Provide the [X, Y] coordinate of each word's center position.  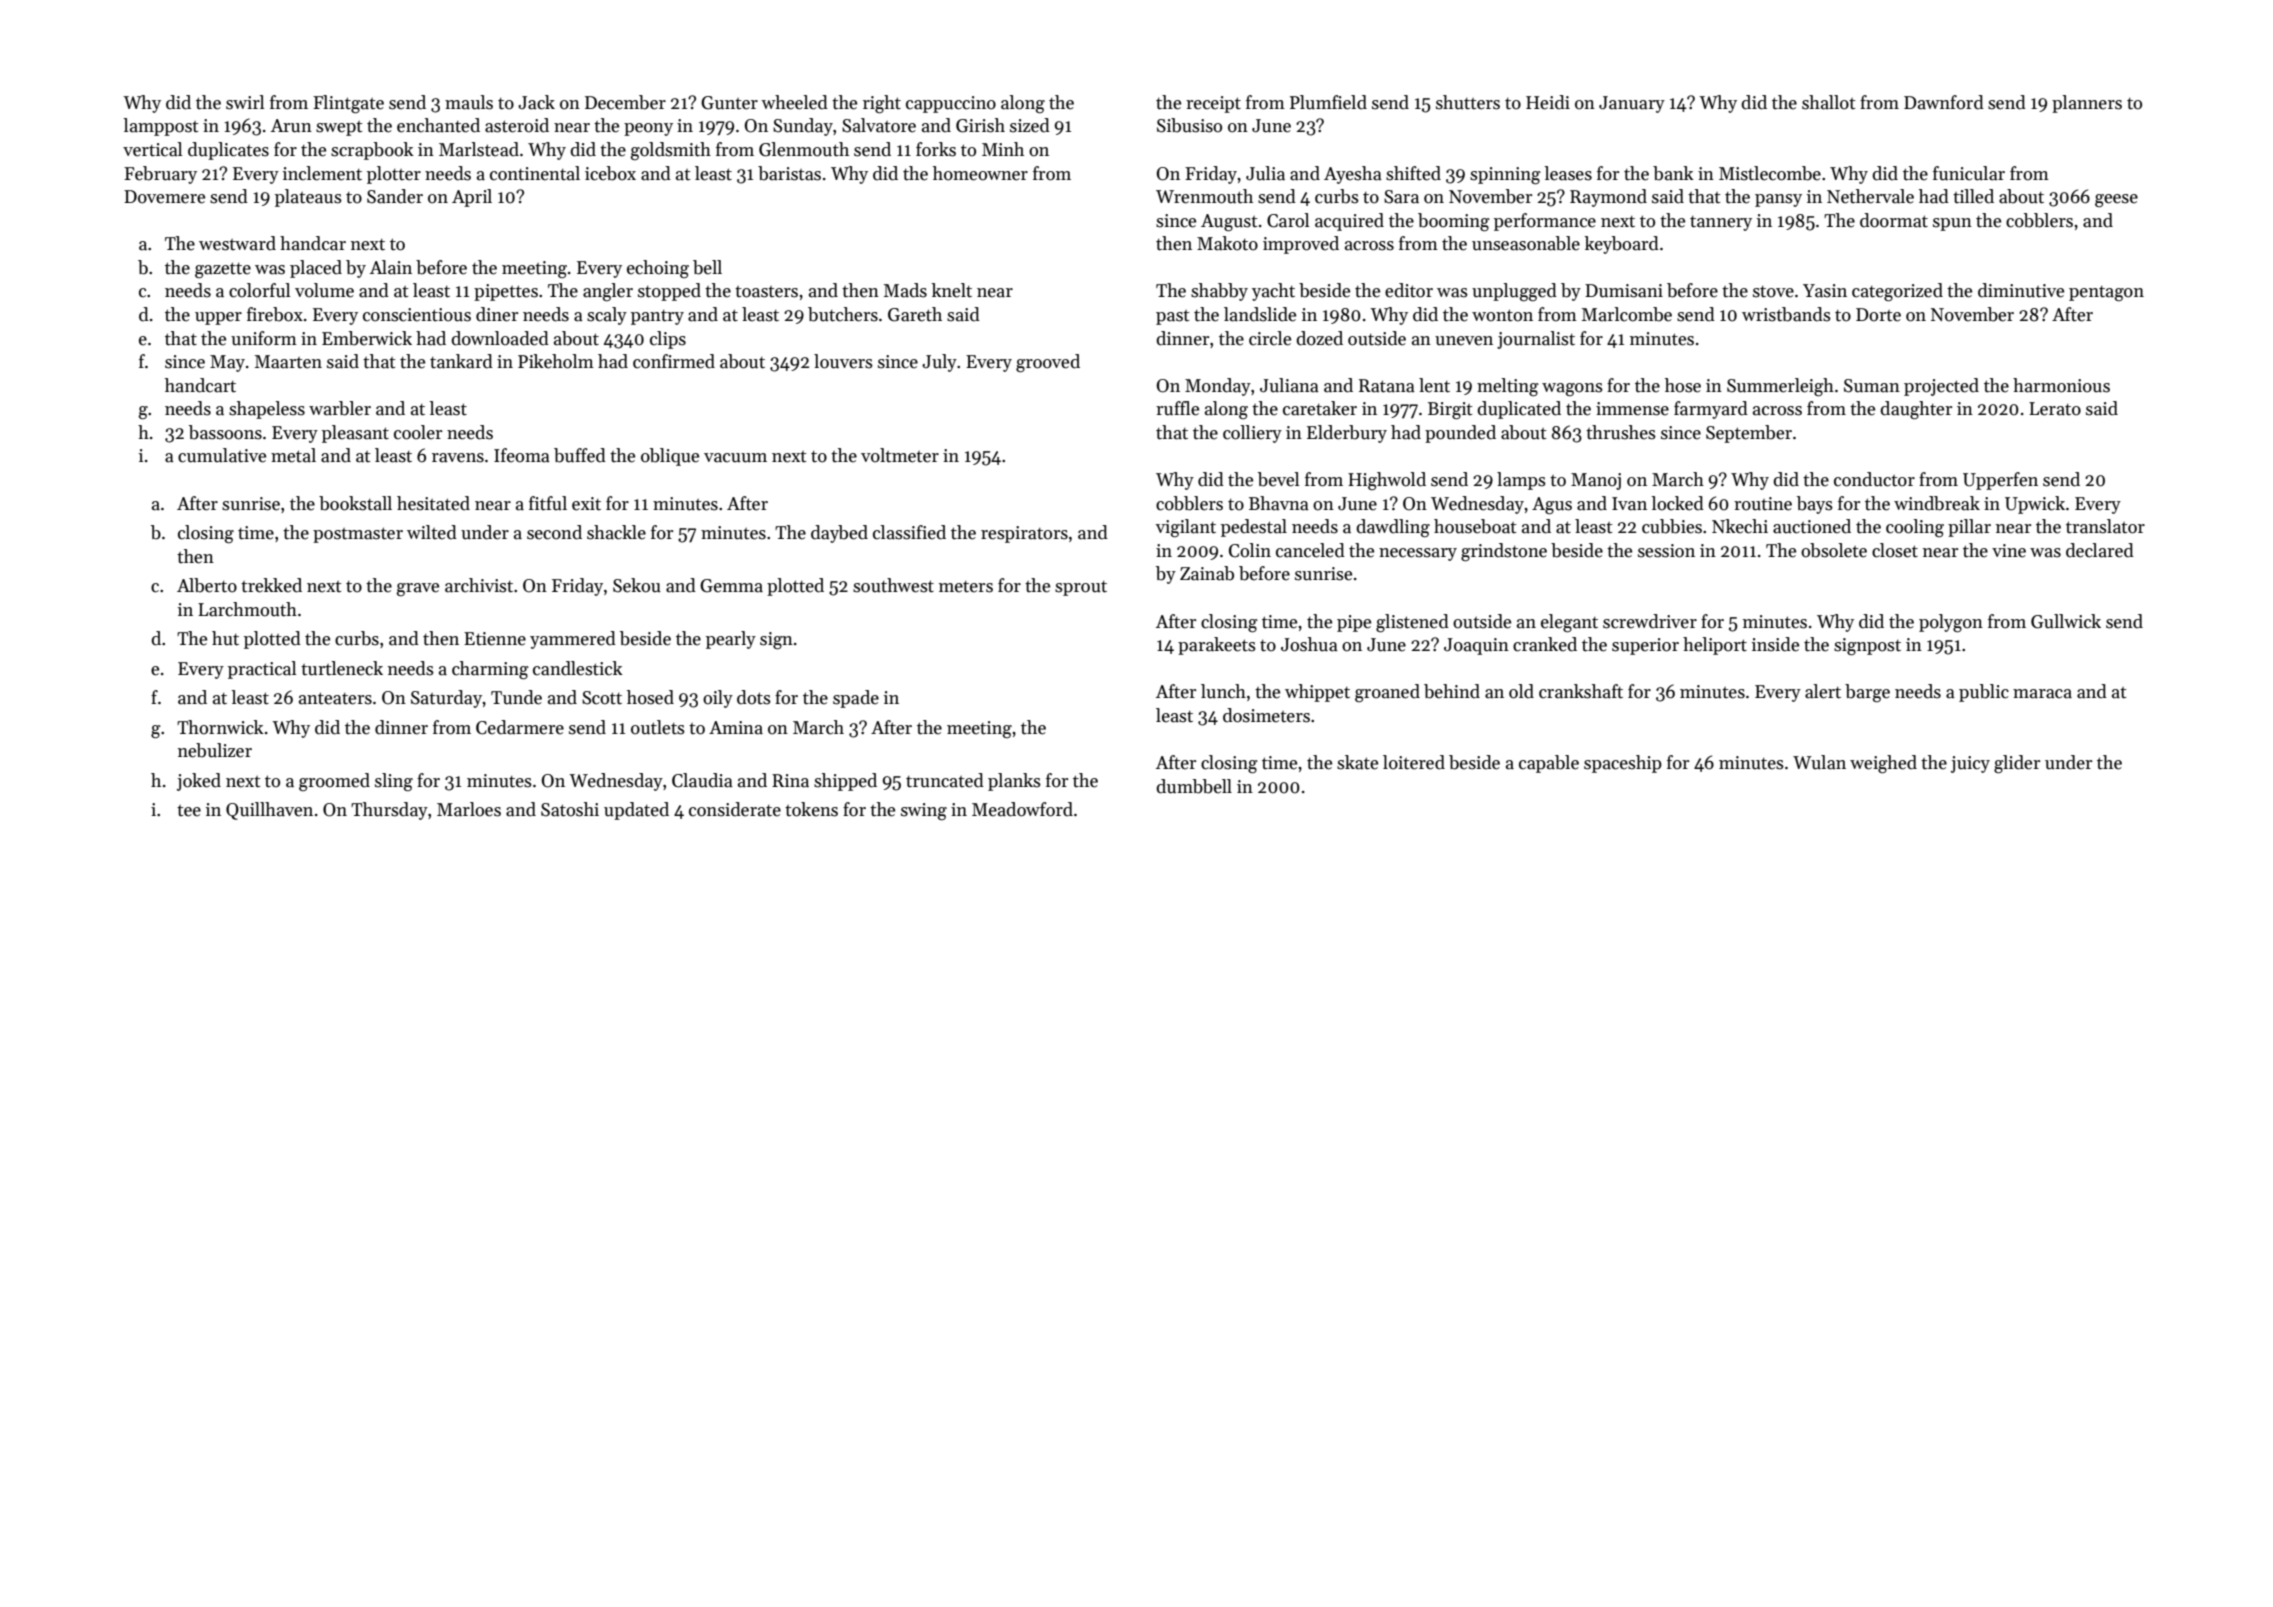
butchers [843, 314]
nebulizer [215, 750]
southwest [893, 585]
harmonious [2061, 385]
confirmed [674, 361]
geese [2116, 200]
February [160, 175]
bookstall [355, 503]
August [1229, 223]
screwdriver [1650, 621]
